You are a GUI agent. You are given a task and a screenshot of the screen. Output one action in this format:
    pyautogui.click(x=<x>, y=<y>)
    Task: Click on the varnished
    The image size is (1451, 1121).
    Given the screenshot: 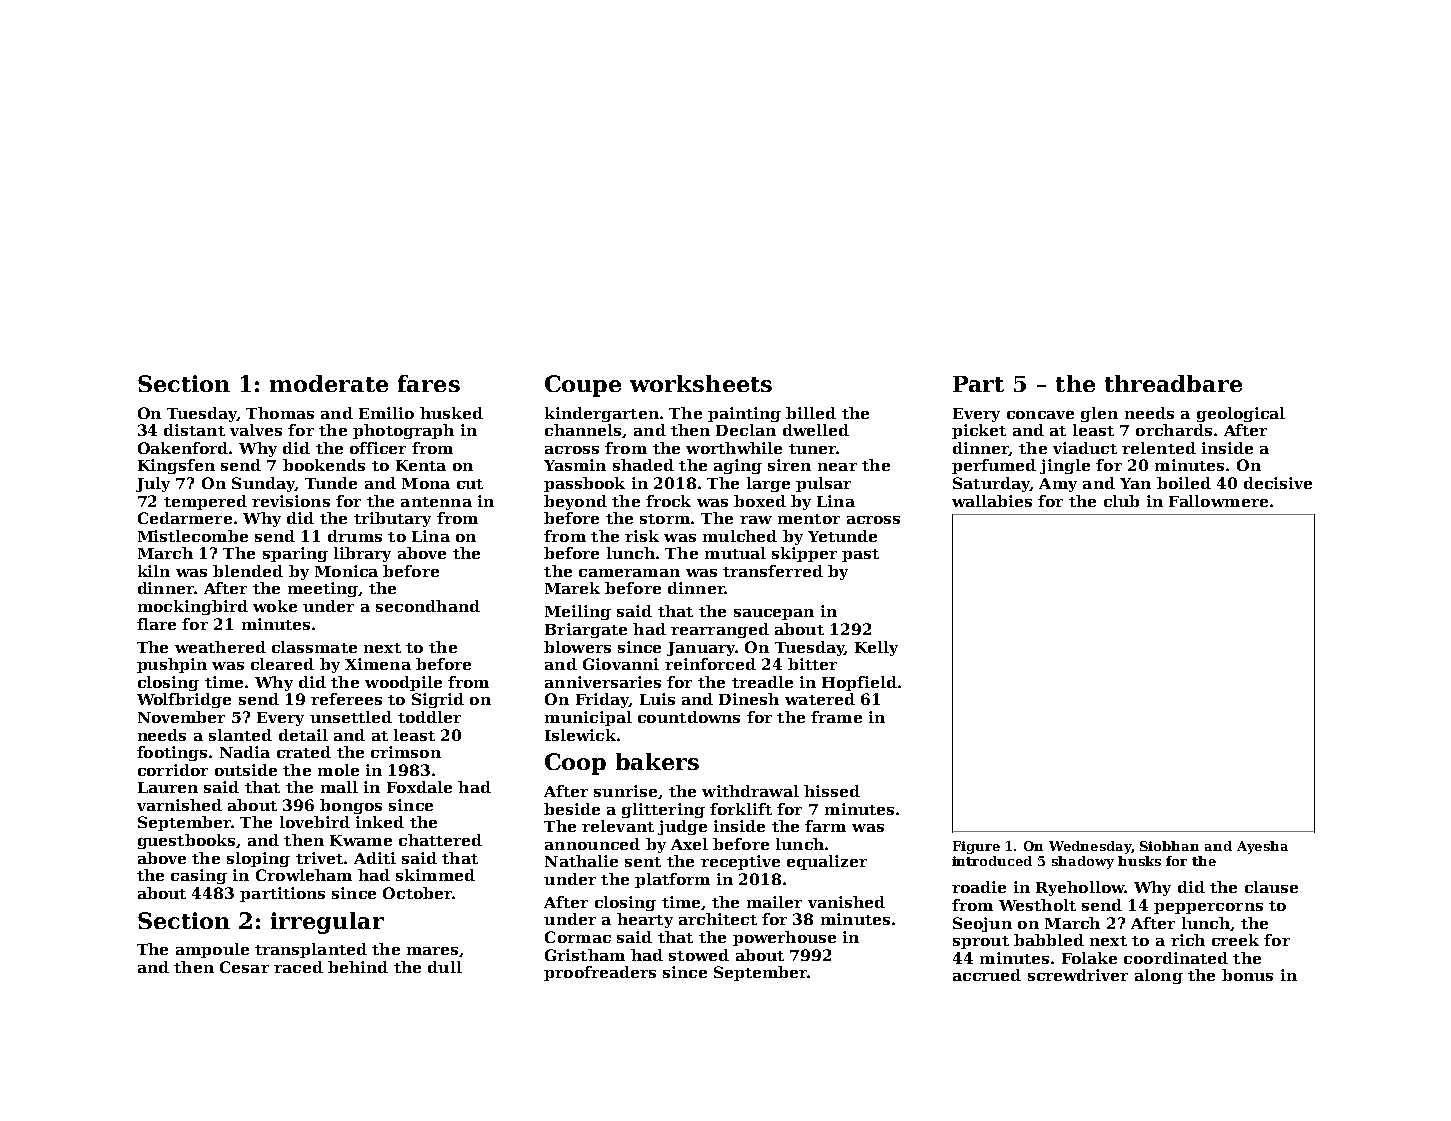 What is the action you would take?
    pyautogui.click(x=179, y=805)
